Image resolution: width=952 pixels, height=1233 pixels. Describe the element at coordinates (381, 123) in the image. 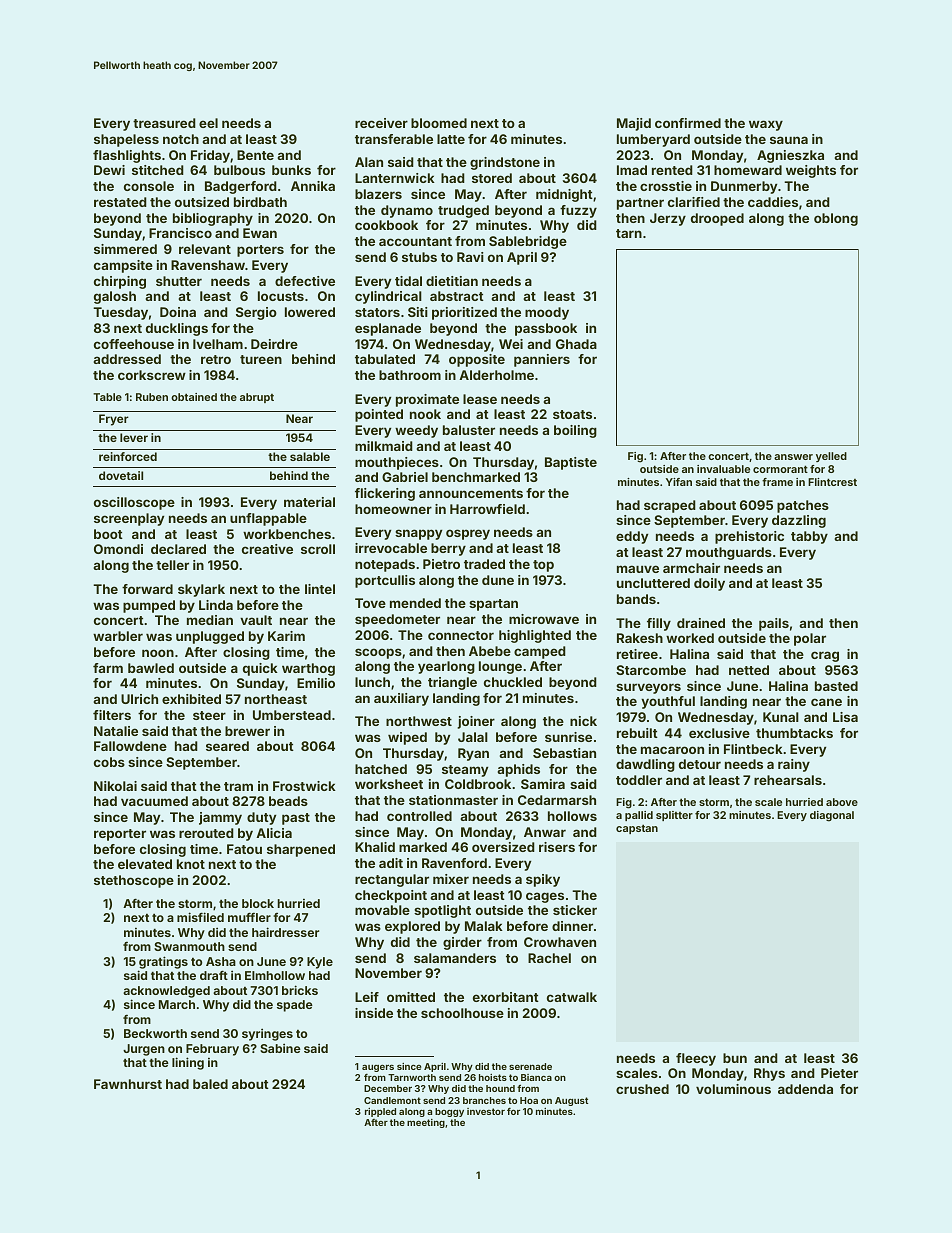

I see `receiver` at that location.
